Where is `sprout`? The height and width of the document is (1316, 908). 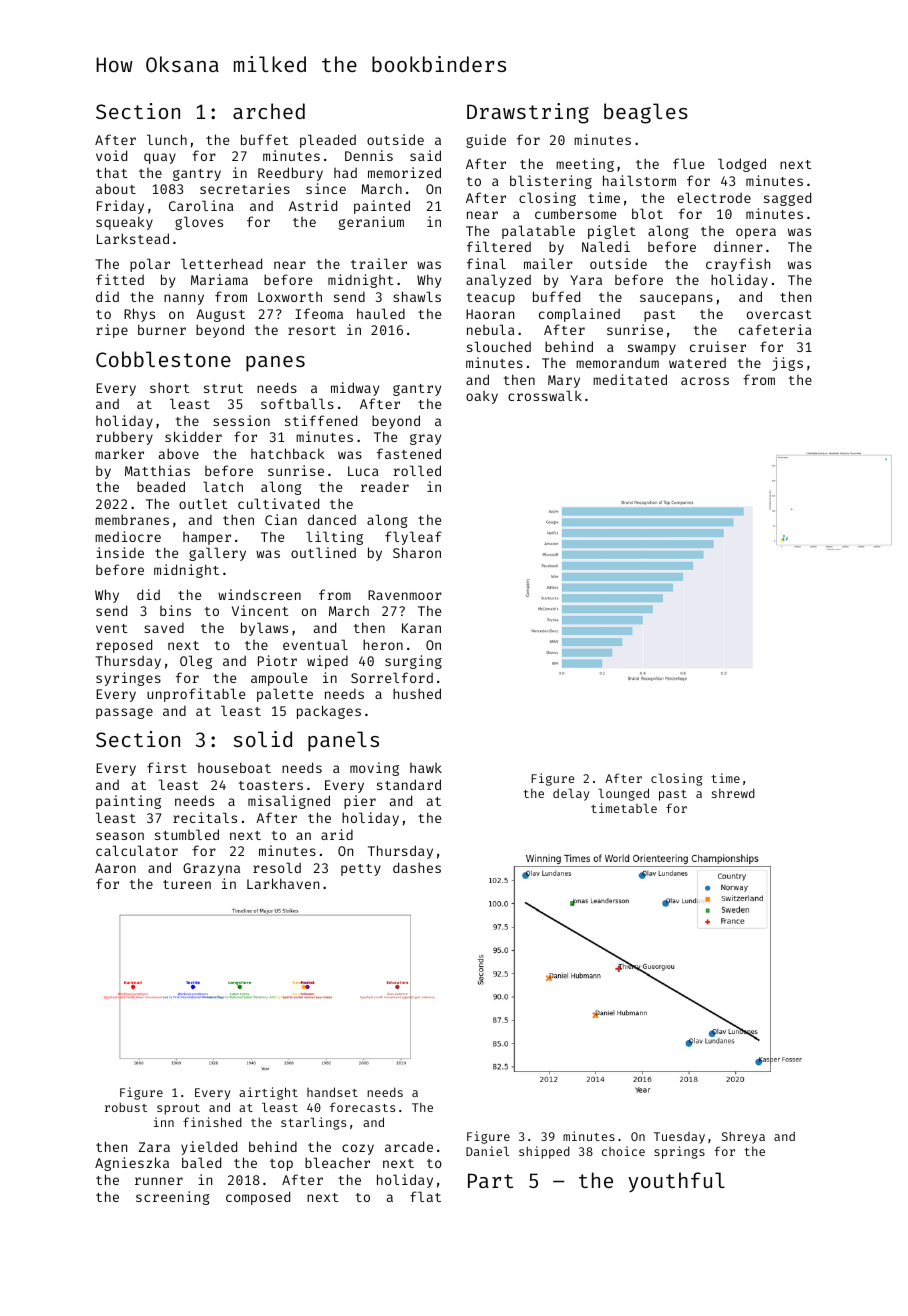 sprout is located at coordinates (178, 1109).
